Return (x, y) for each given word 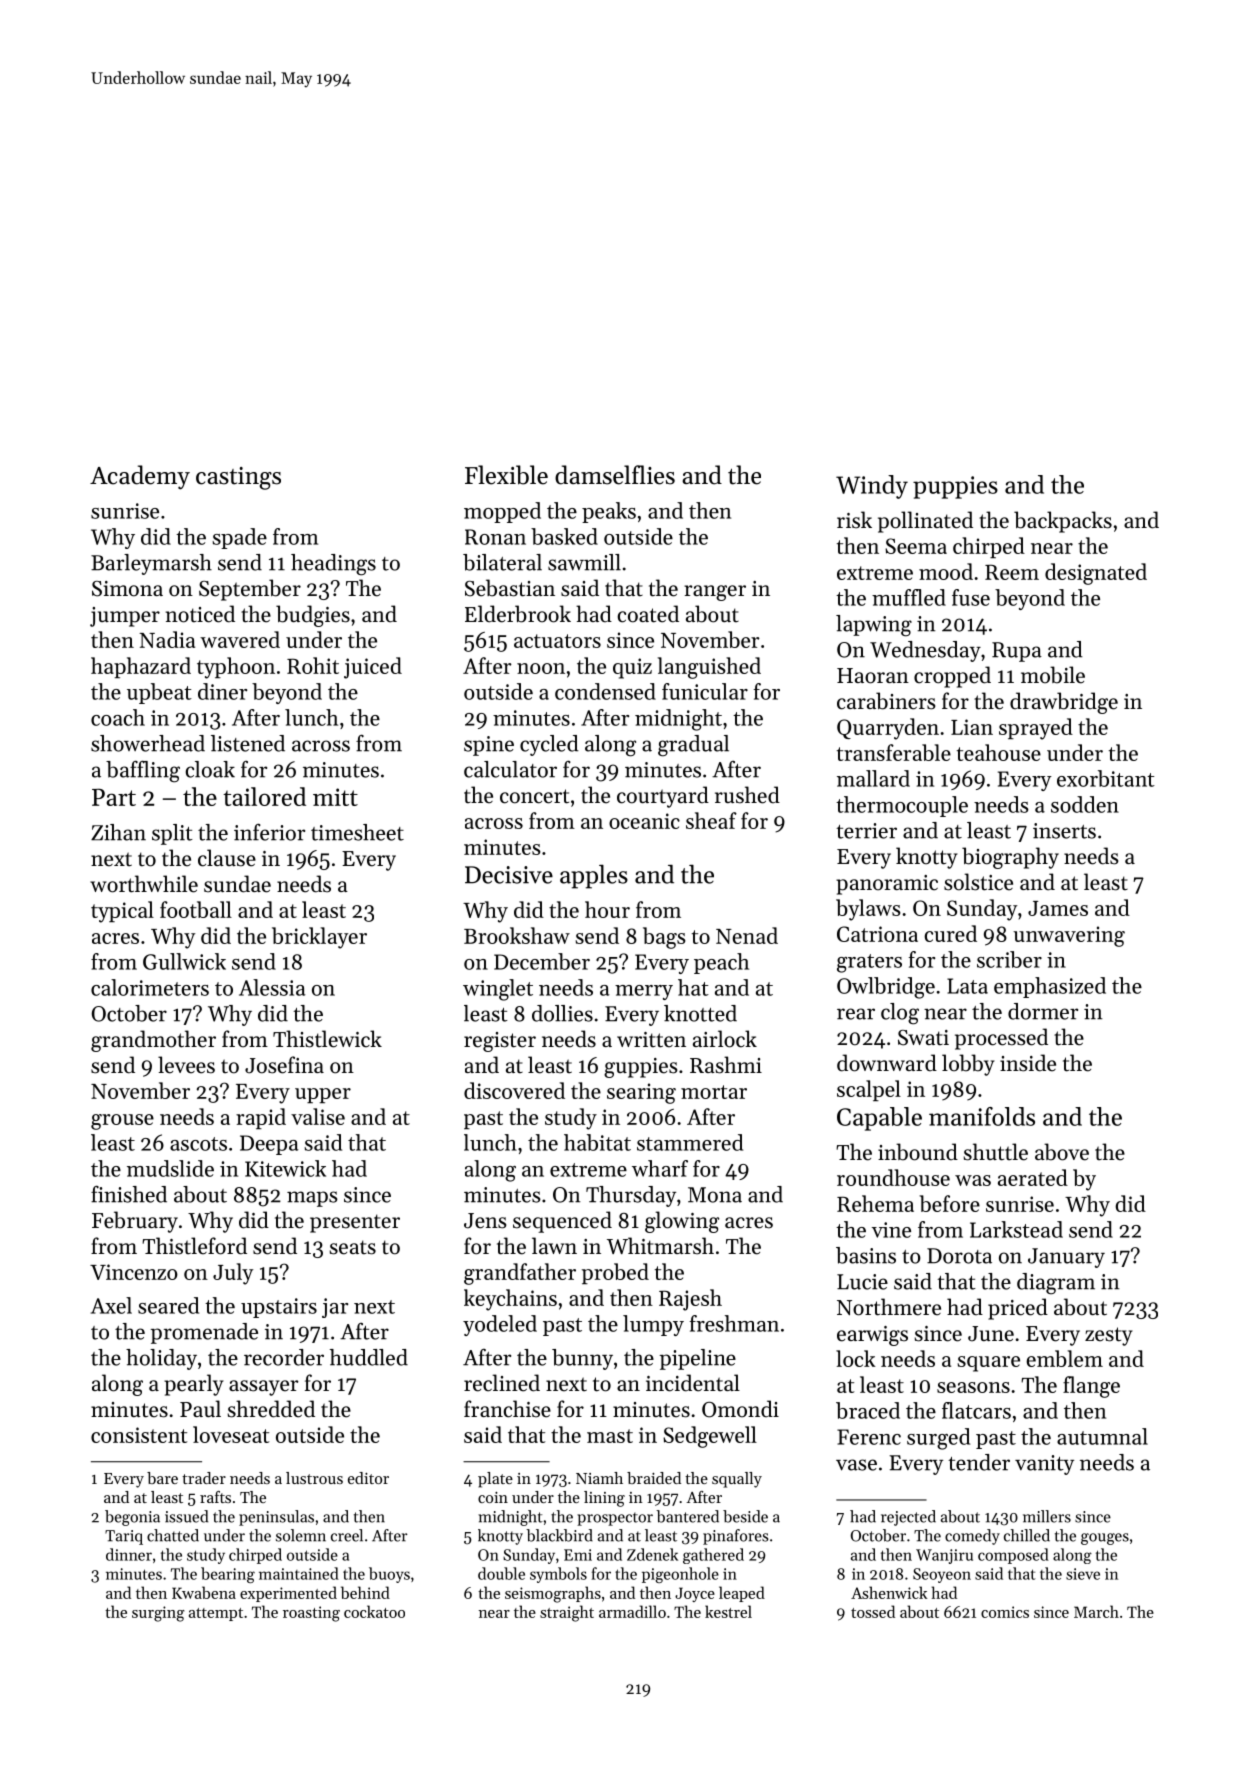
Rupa (1017, 652)
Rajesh (690, 1300)
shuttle (996, 1152)
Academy (140, 477)
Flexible (506, 475)
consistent (139, 1435)
